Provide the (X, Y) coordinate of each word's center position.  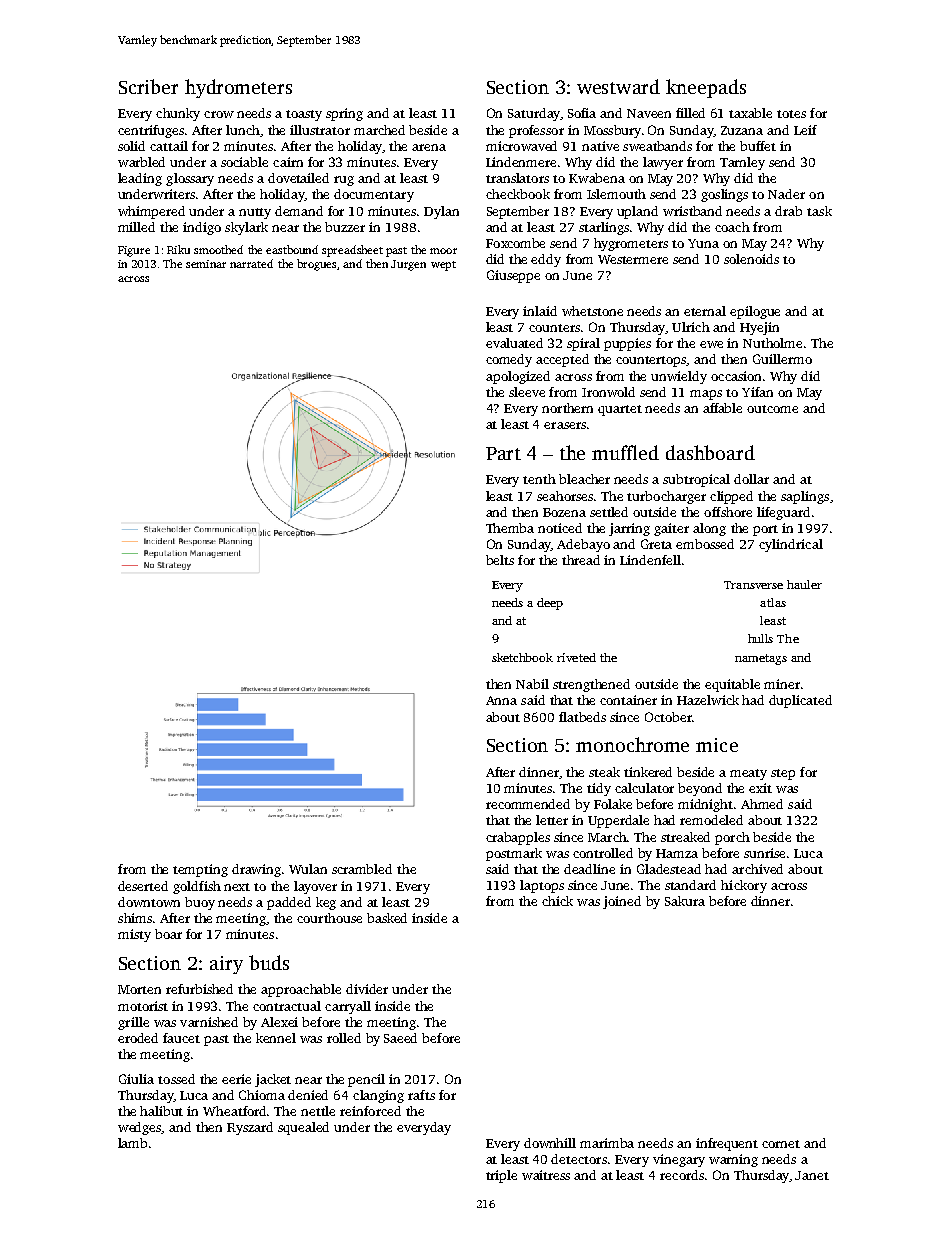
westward (618, 86)
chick (557, 901)
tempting (200, 870)
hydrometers (238, 88)
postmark (514, 854)
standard (690, 885)
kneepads (706, 88)
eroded (138, 1038)
